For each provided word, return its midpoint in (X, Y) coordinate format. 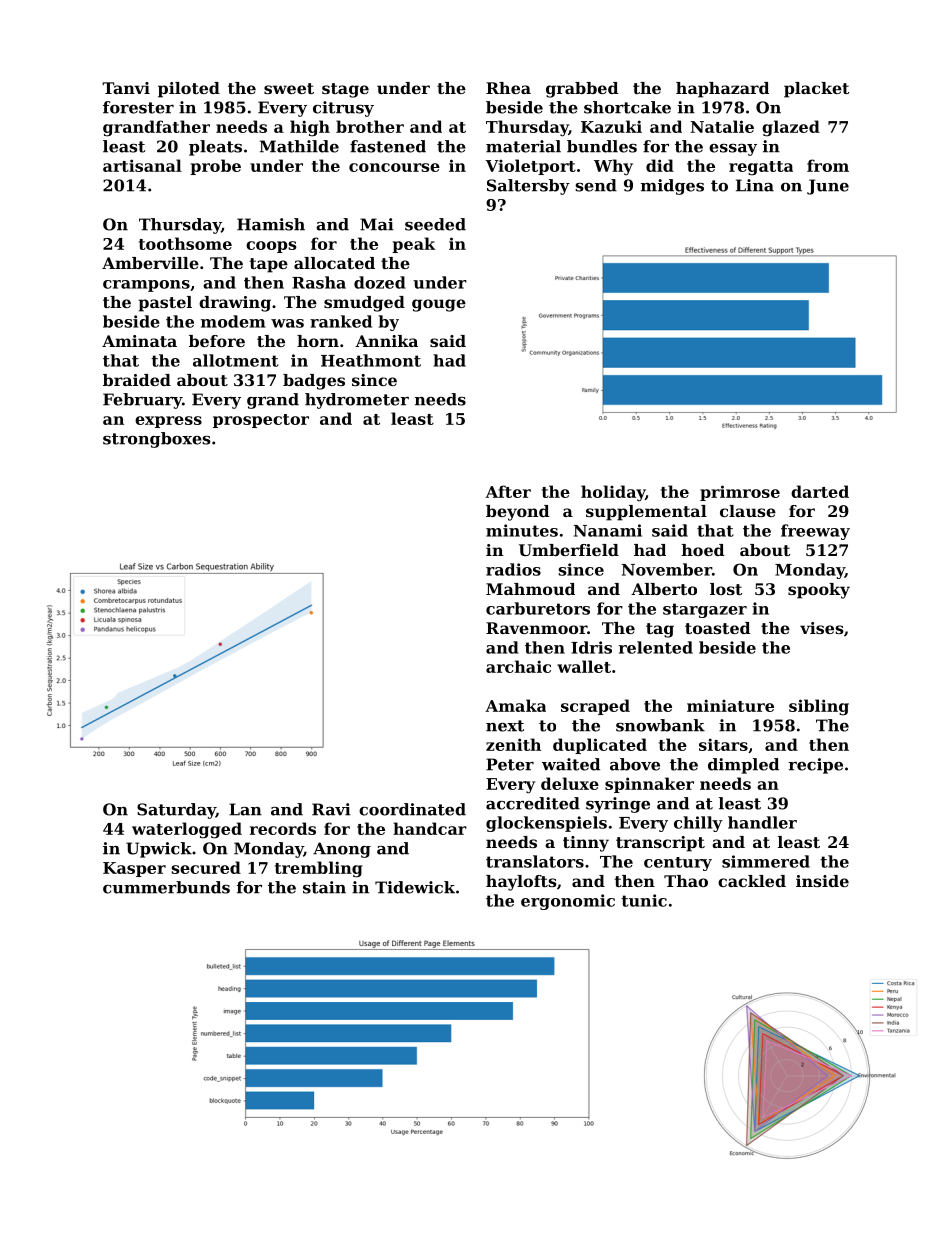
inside (822, 881)
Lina (755, 185)
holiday (613, 493)
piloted (189, 90)
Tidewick (415, 887)
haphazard (722, 90)
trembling (319, 869)
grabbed (582, 90)
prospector (261, 421)
